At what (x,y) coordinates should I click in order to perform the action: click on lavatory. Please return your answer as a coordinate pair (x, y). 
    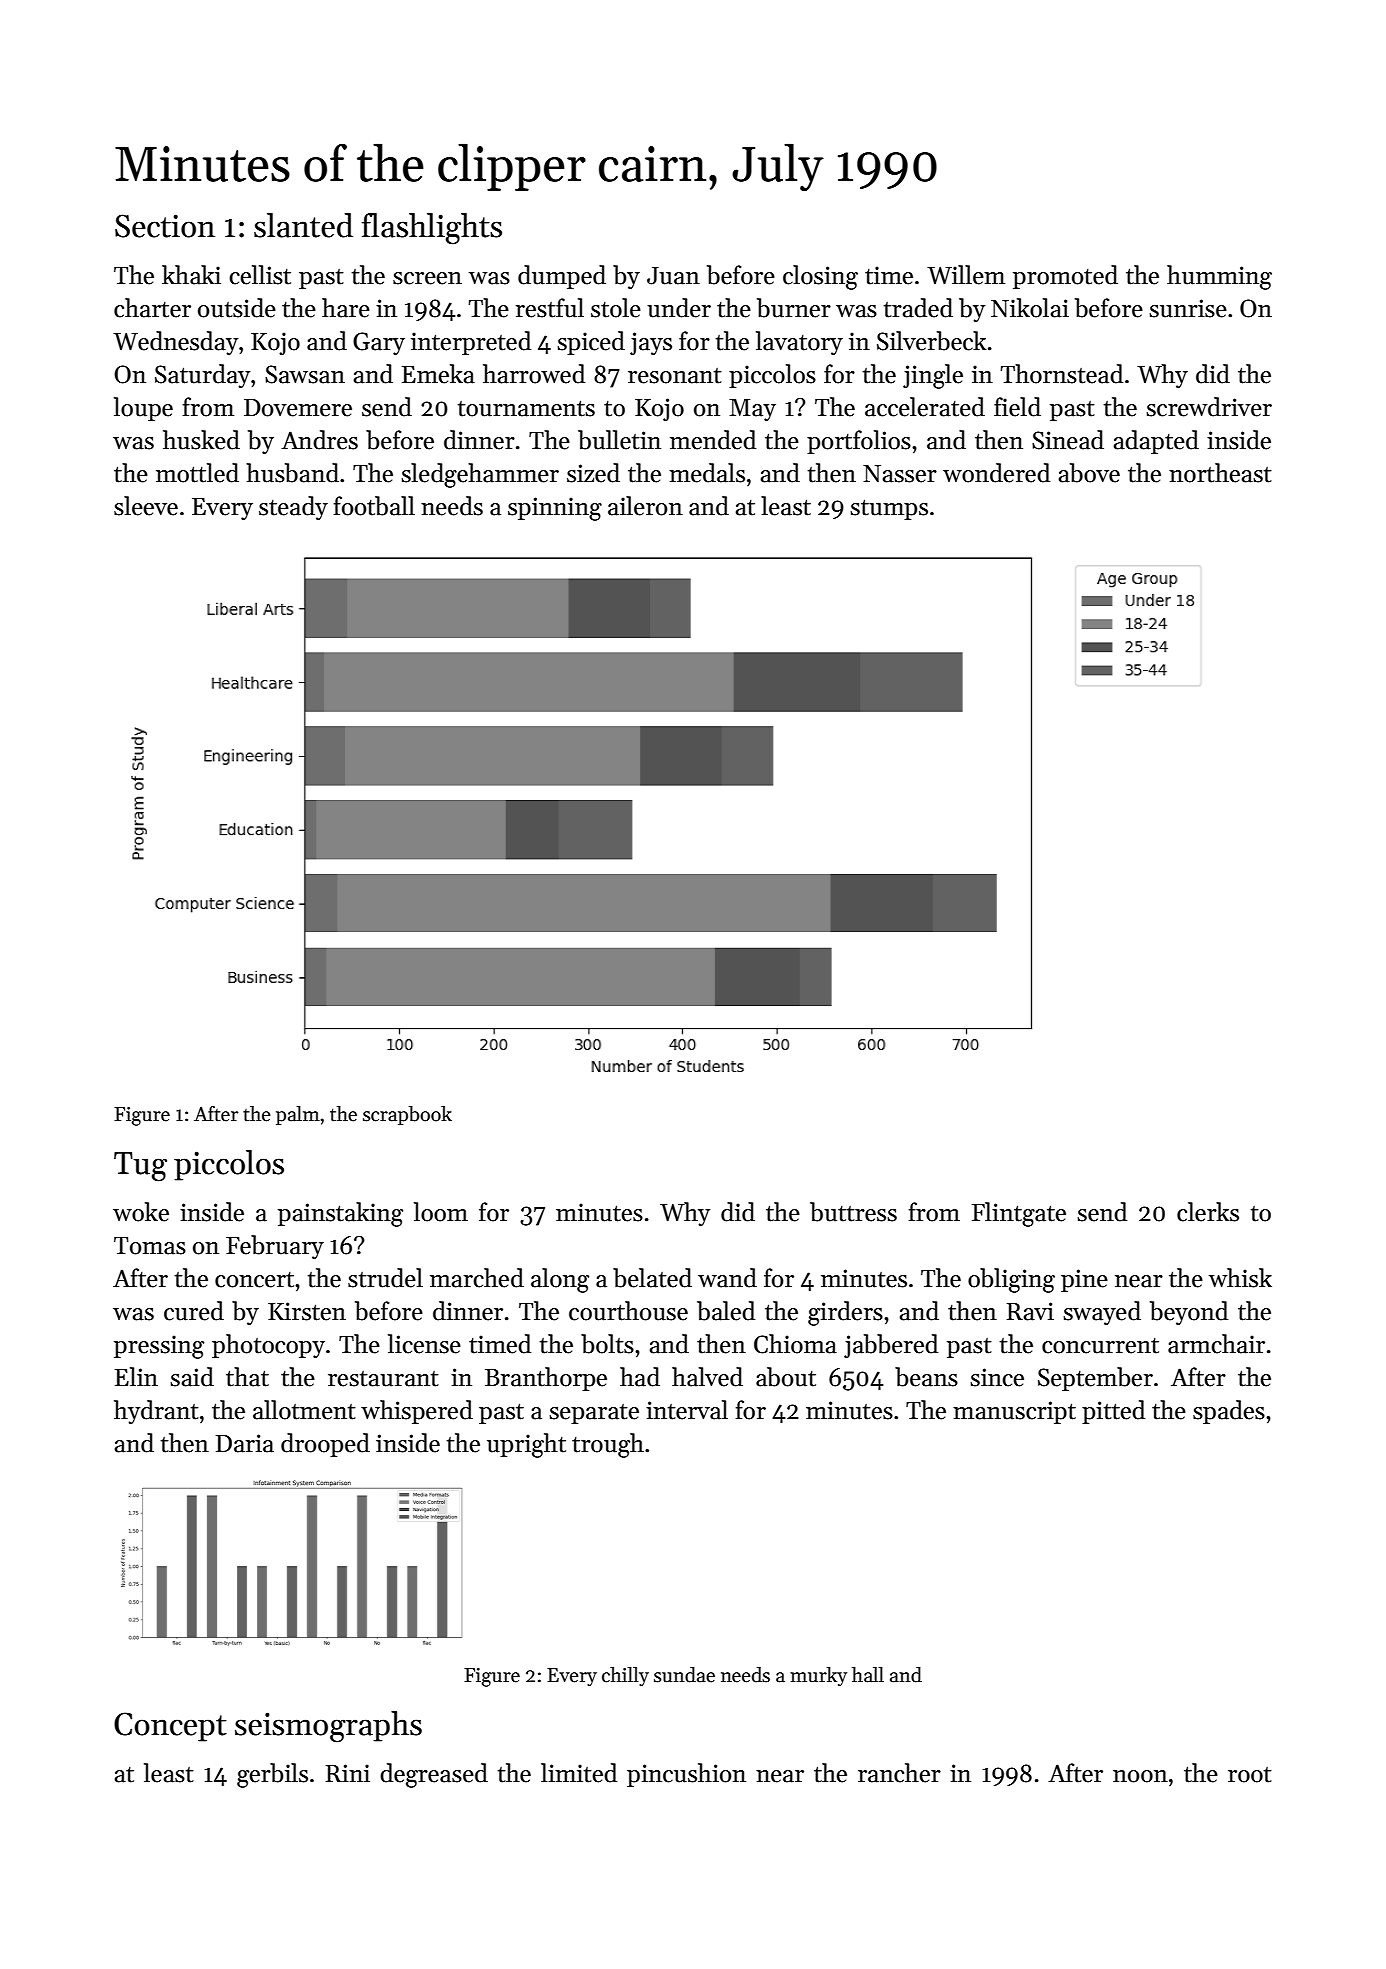
    Looking at the image, I should click on (799, 343).
